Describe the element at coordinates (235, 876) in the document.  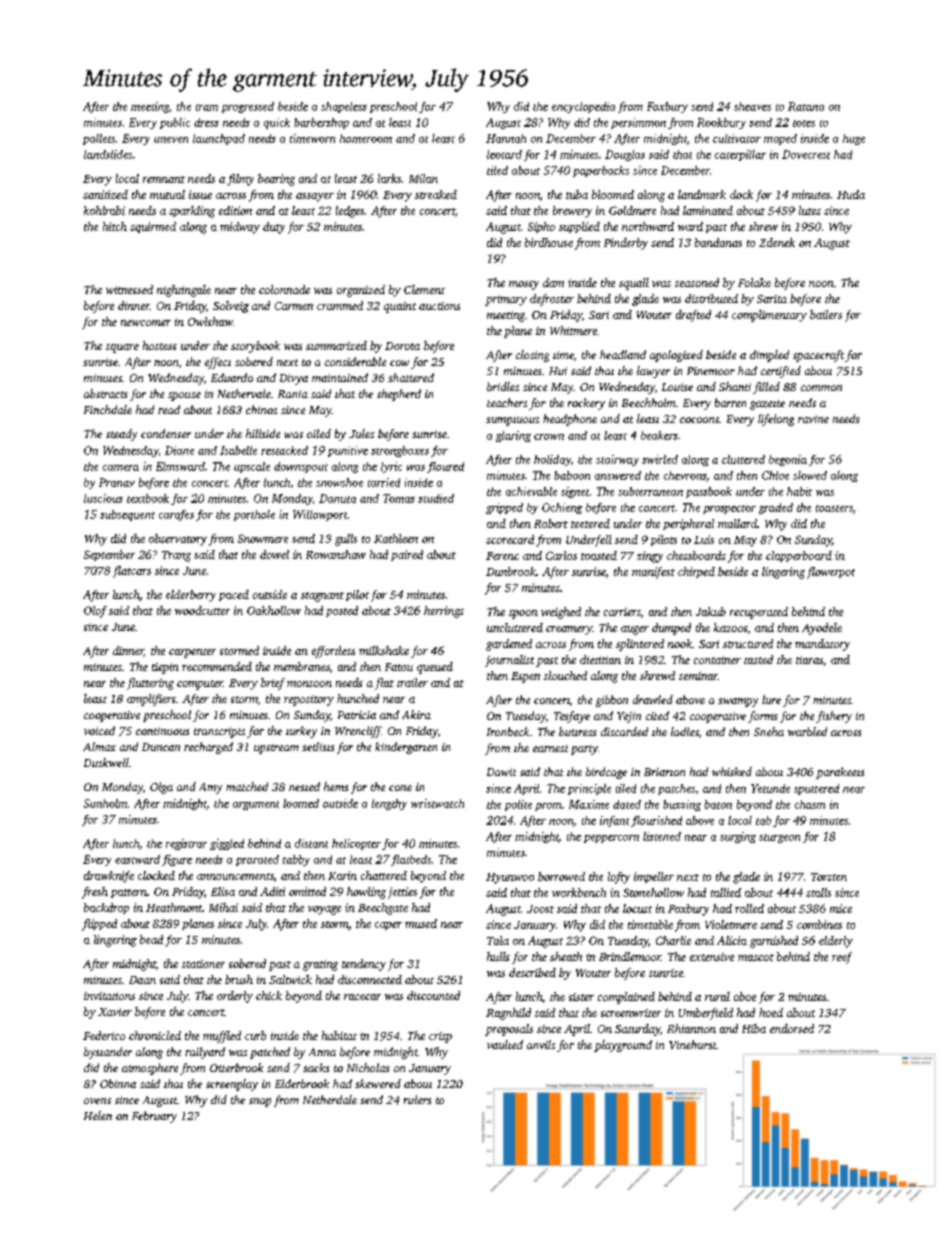
I see `announcements` at that location.
